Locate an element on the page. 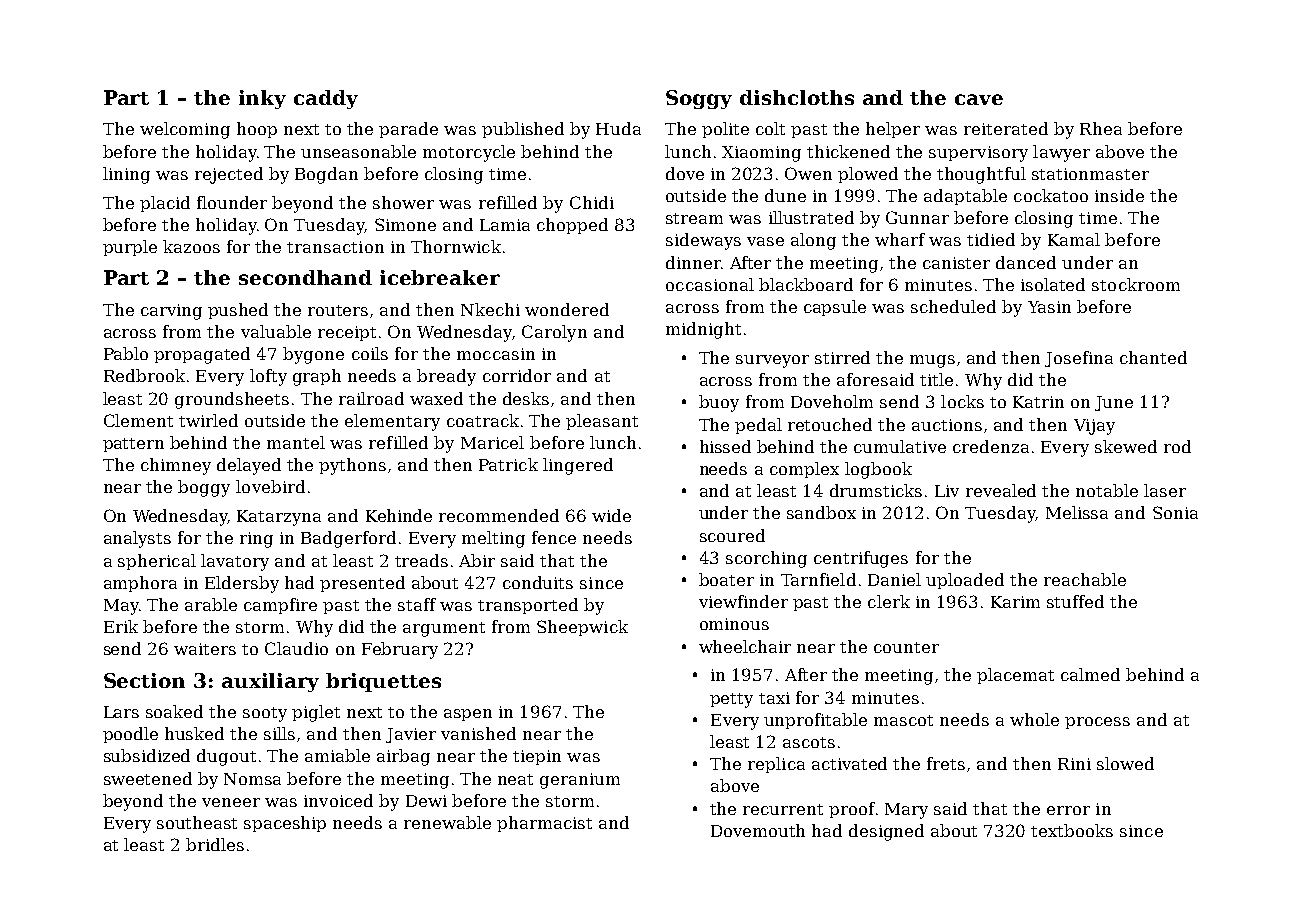 The image size is (1308, 924). Patrick is located at coordinates (508, 464).
